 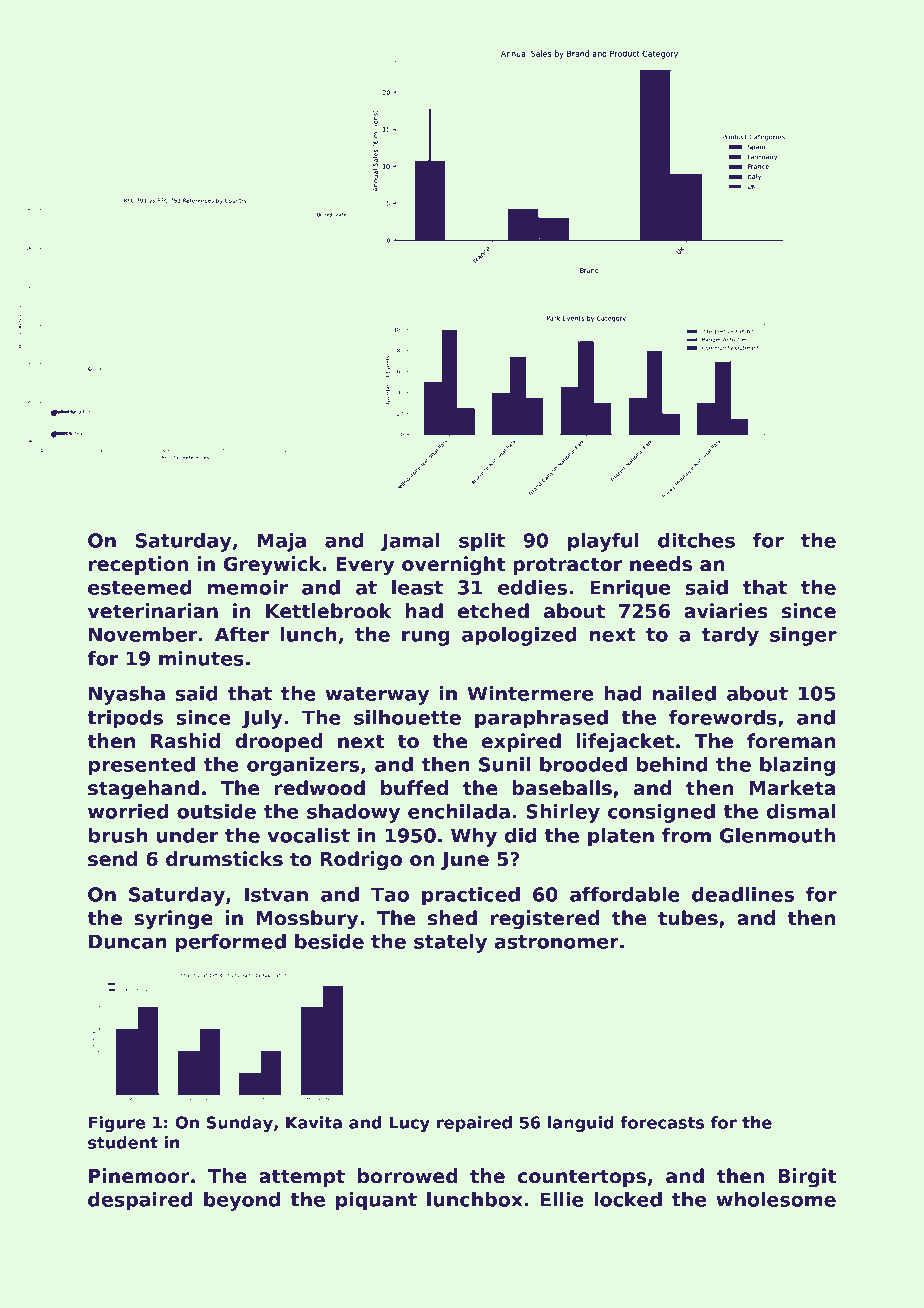 What do you see at coordinates (562, 1199) in the screenshot?
I see `Ellie` at bounding box center [562, 1199].
